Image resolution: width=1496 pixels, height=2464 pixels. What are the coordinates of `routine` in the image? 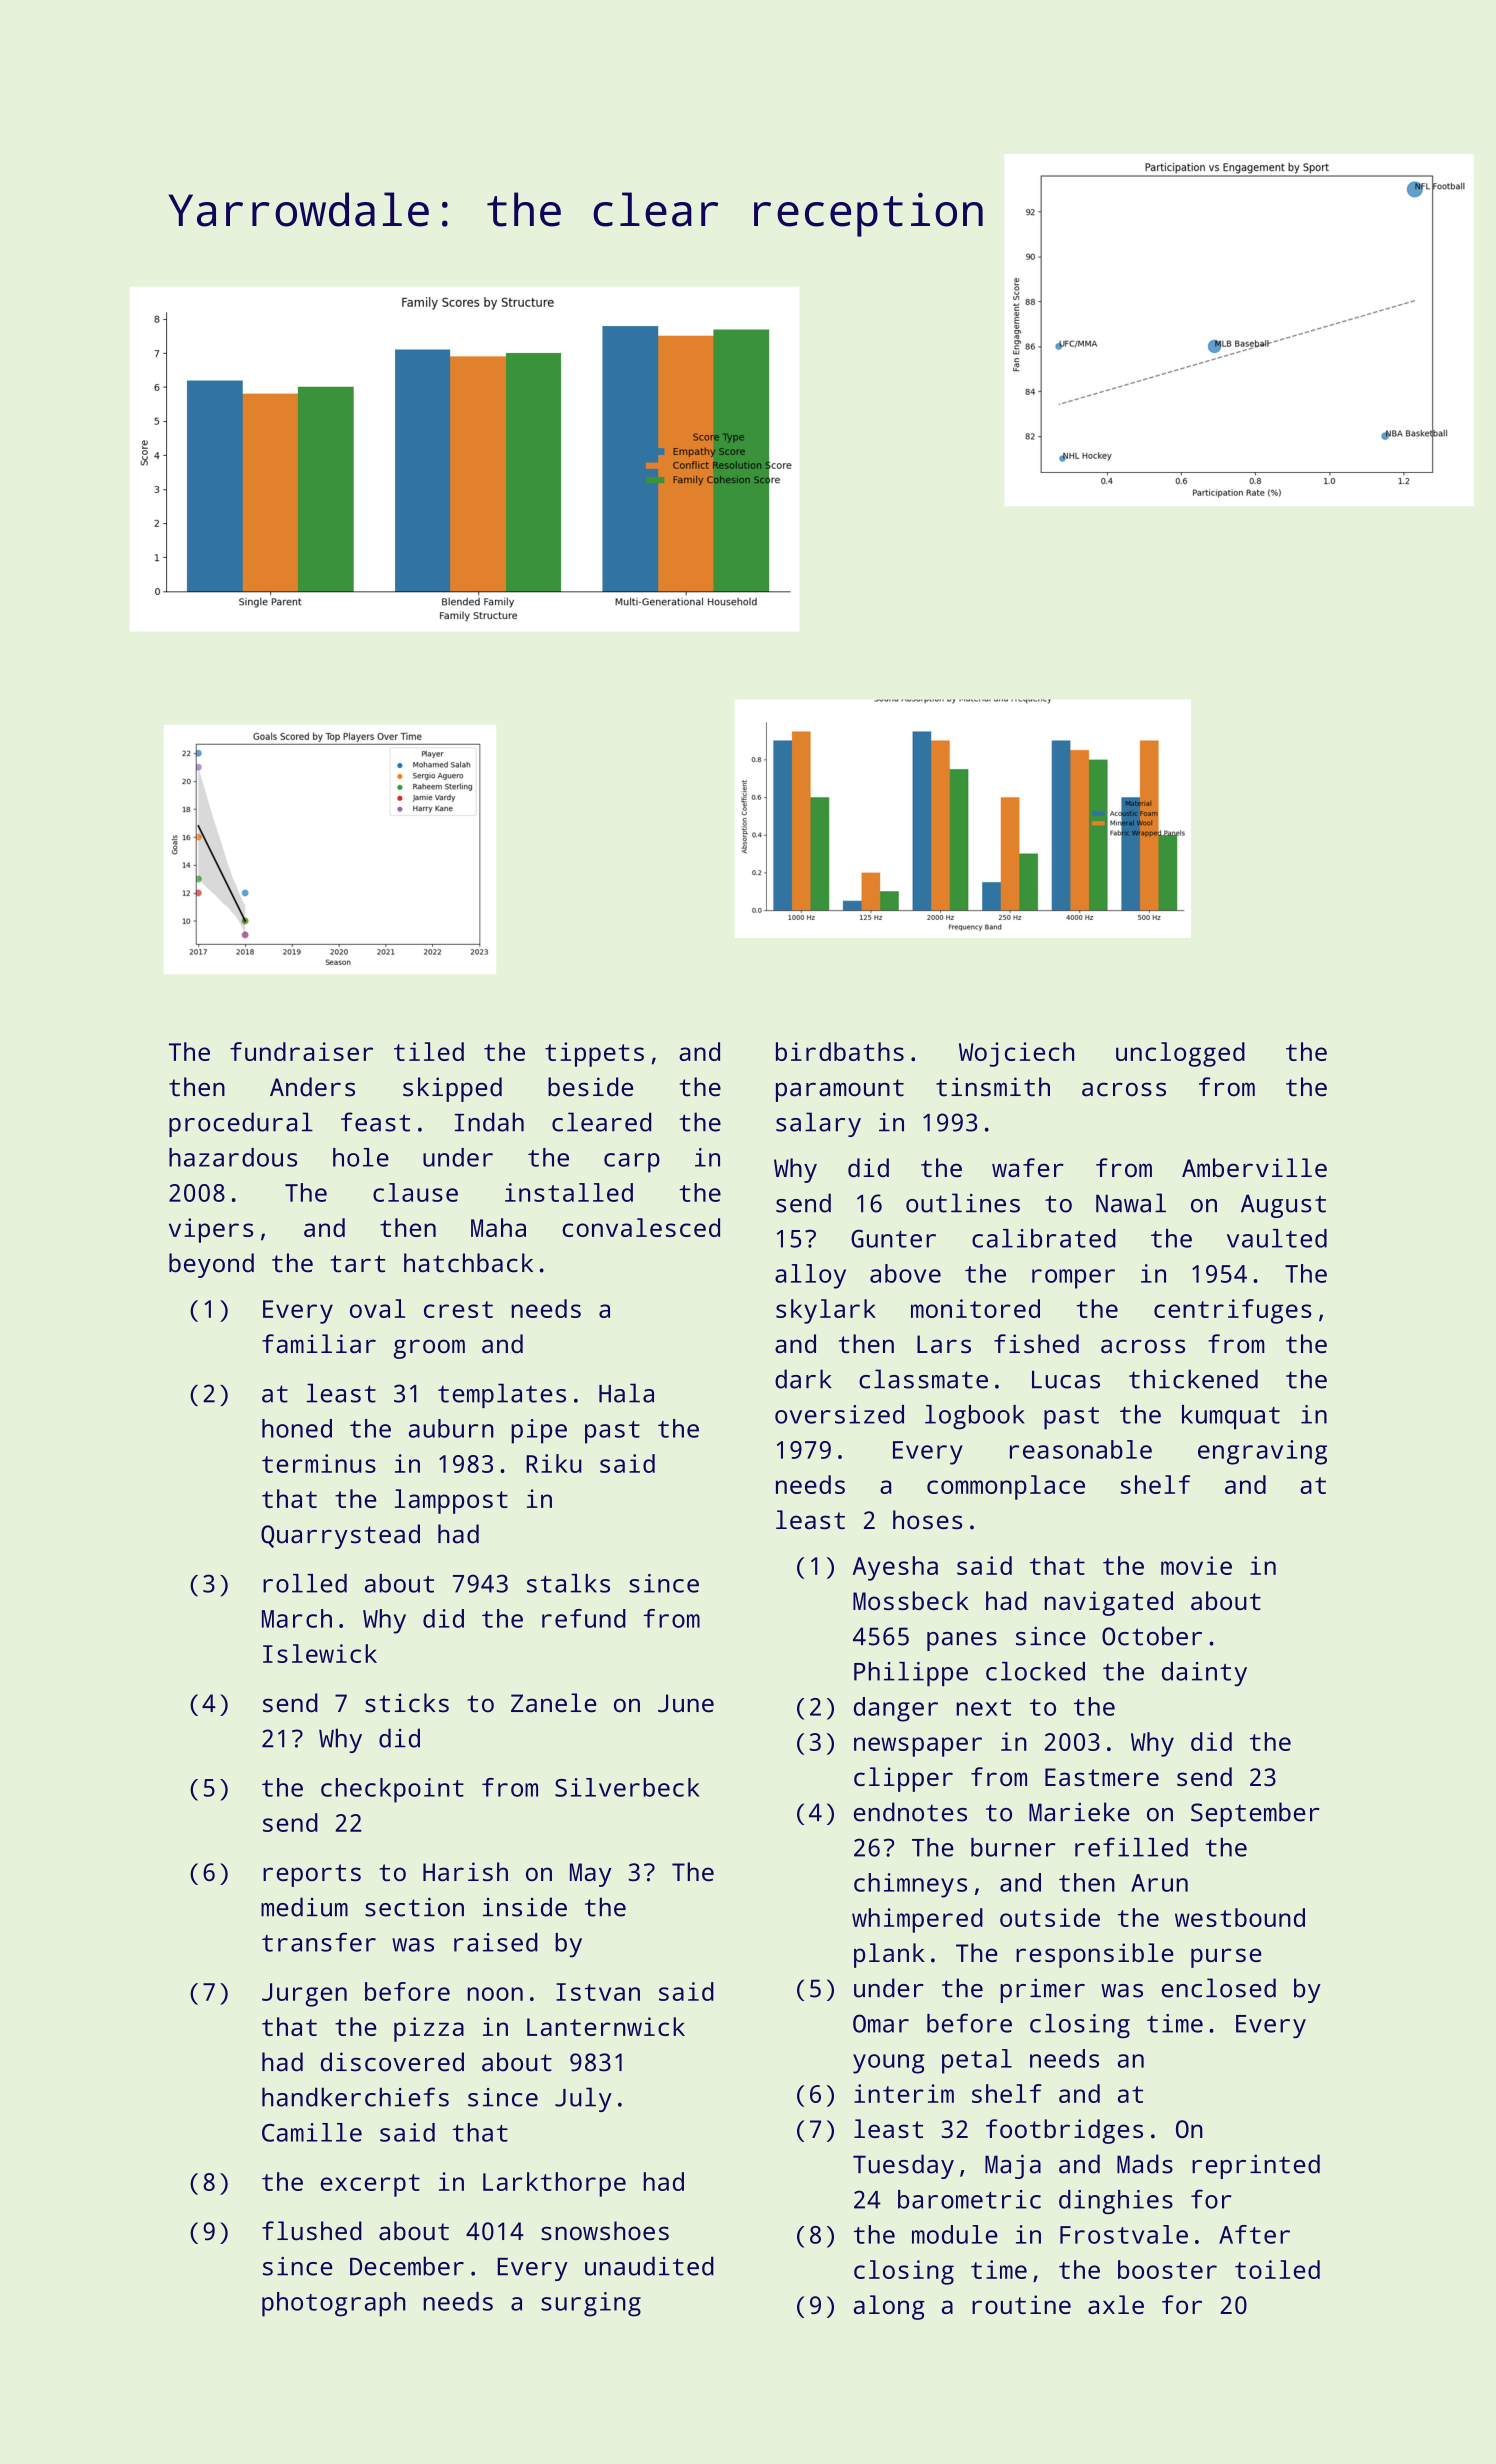 It's located at (1021, 2304).
